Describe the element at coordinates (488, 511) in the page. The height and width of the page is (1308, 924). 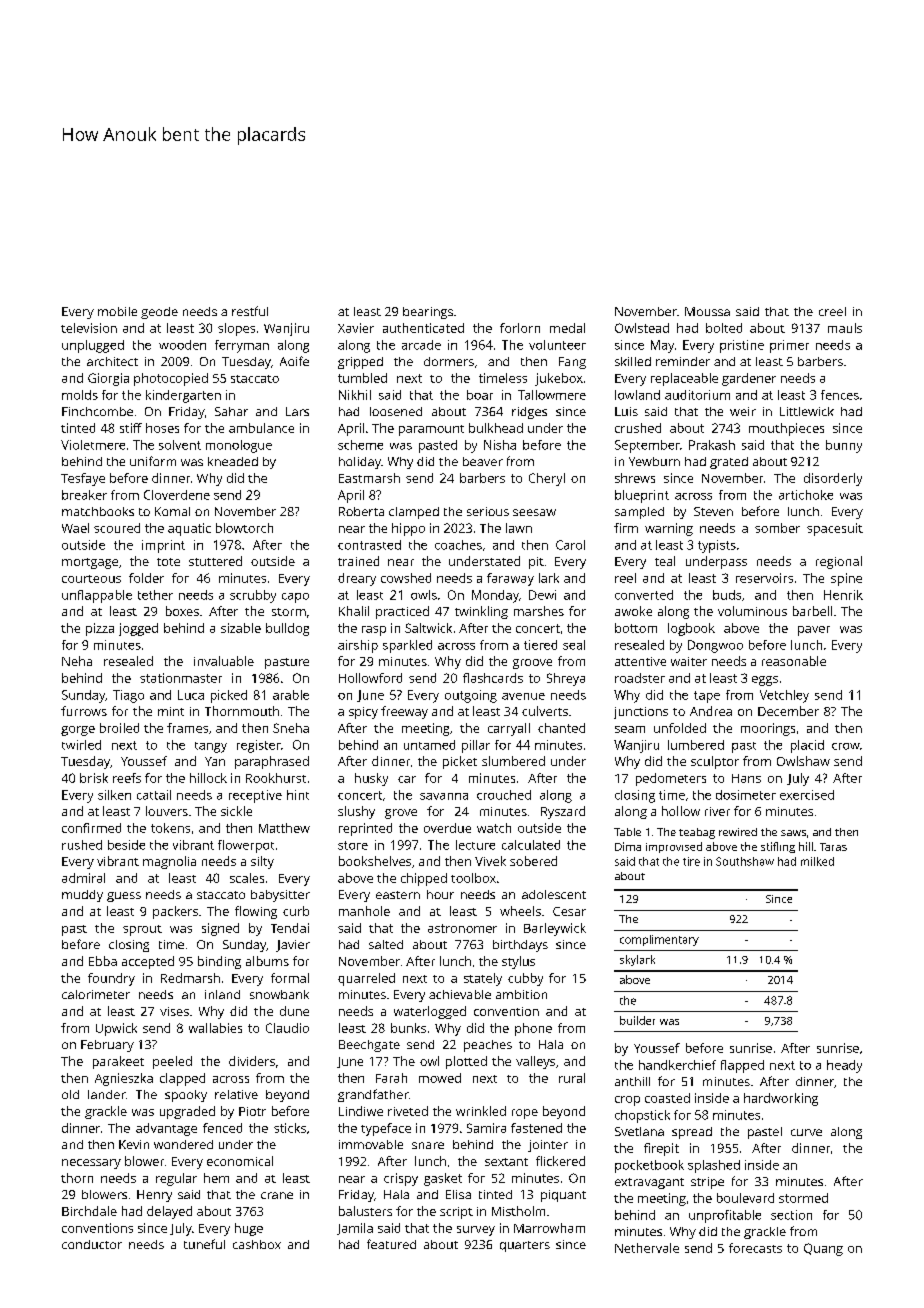
I see `serious` at that location.
